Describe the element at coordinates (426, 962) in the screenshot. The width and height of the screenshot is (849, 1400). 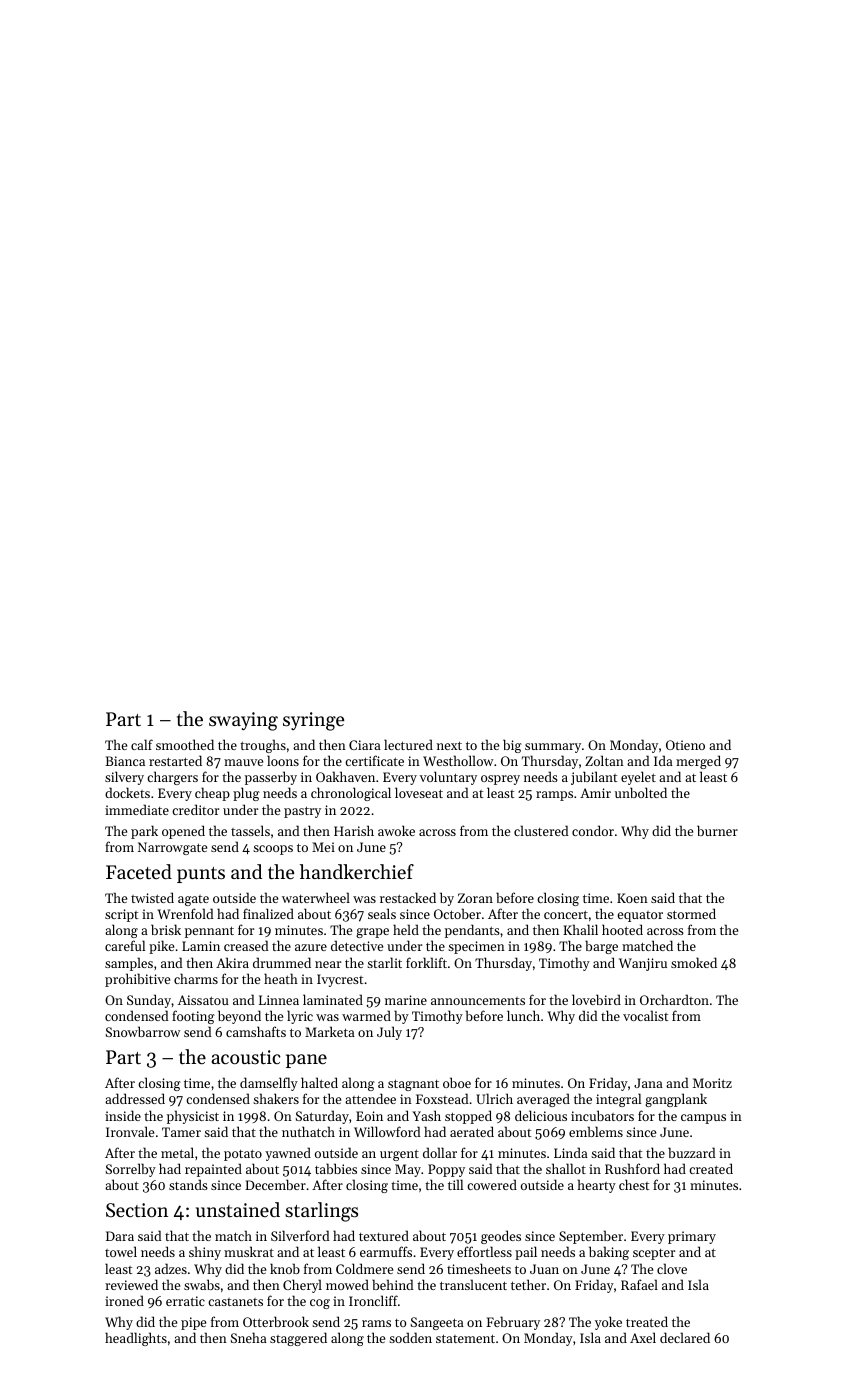
I see `forklift` at that location.
